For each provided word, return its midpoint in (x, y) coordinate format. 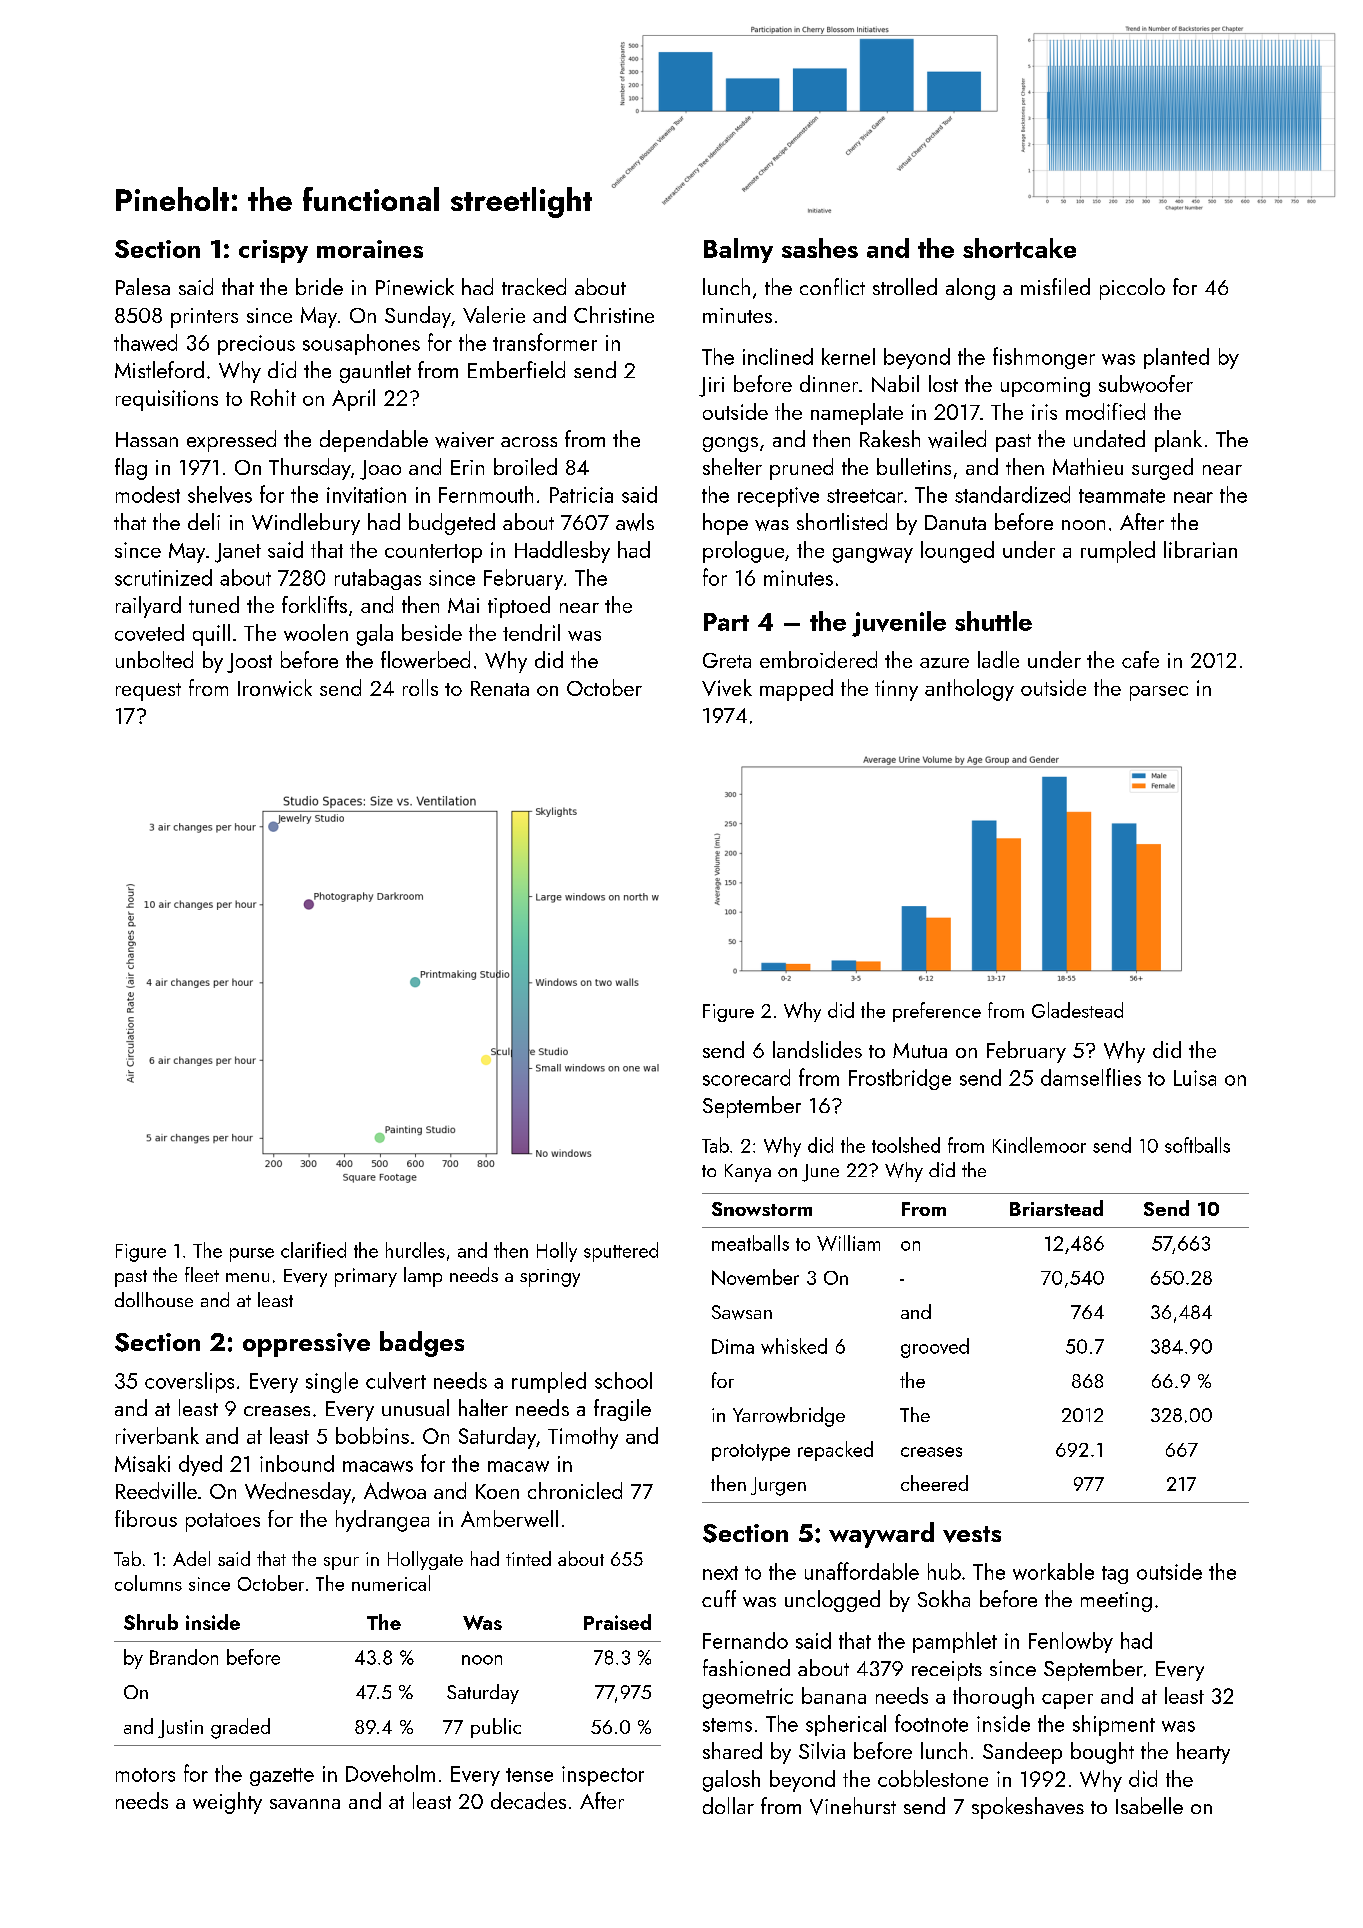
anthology (969, 690)
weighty (227, 1803)
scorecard (746, 1077)
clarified (313, 1250)
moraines (370, 249)
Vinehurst (853, 1806)
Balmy (738, 250)
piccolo (1132, 289)
